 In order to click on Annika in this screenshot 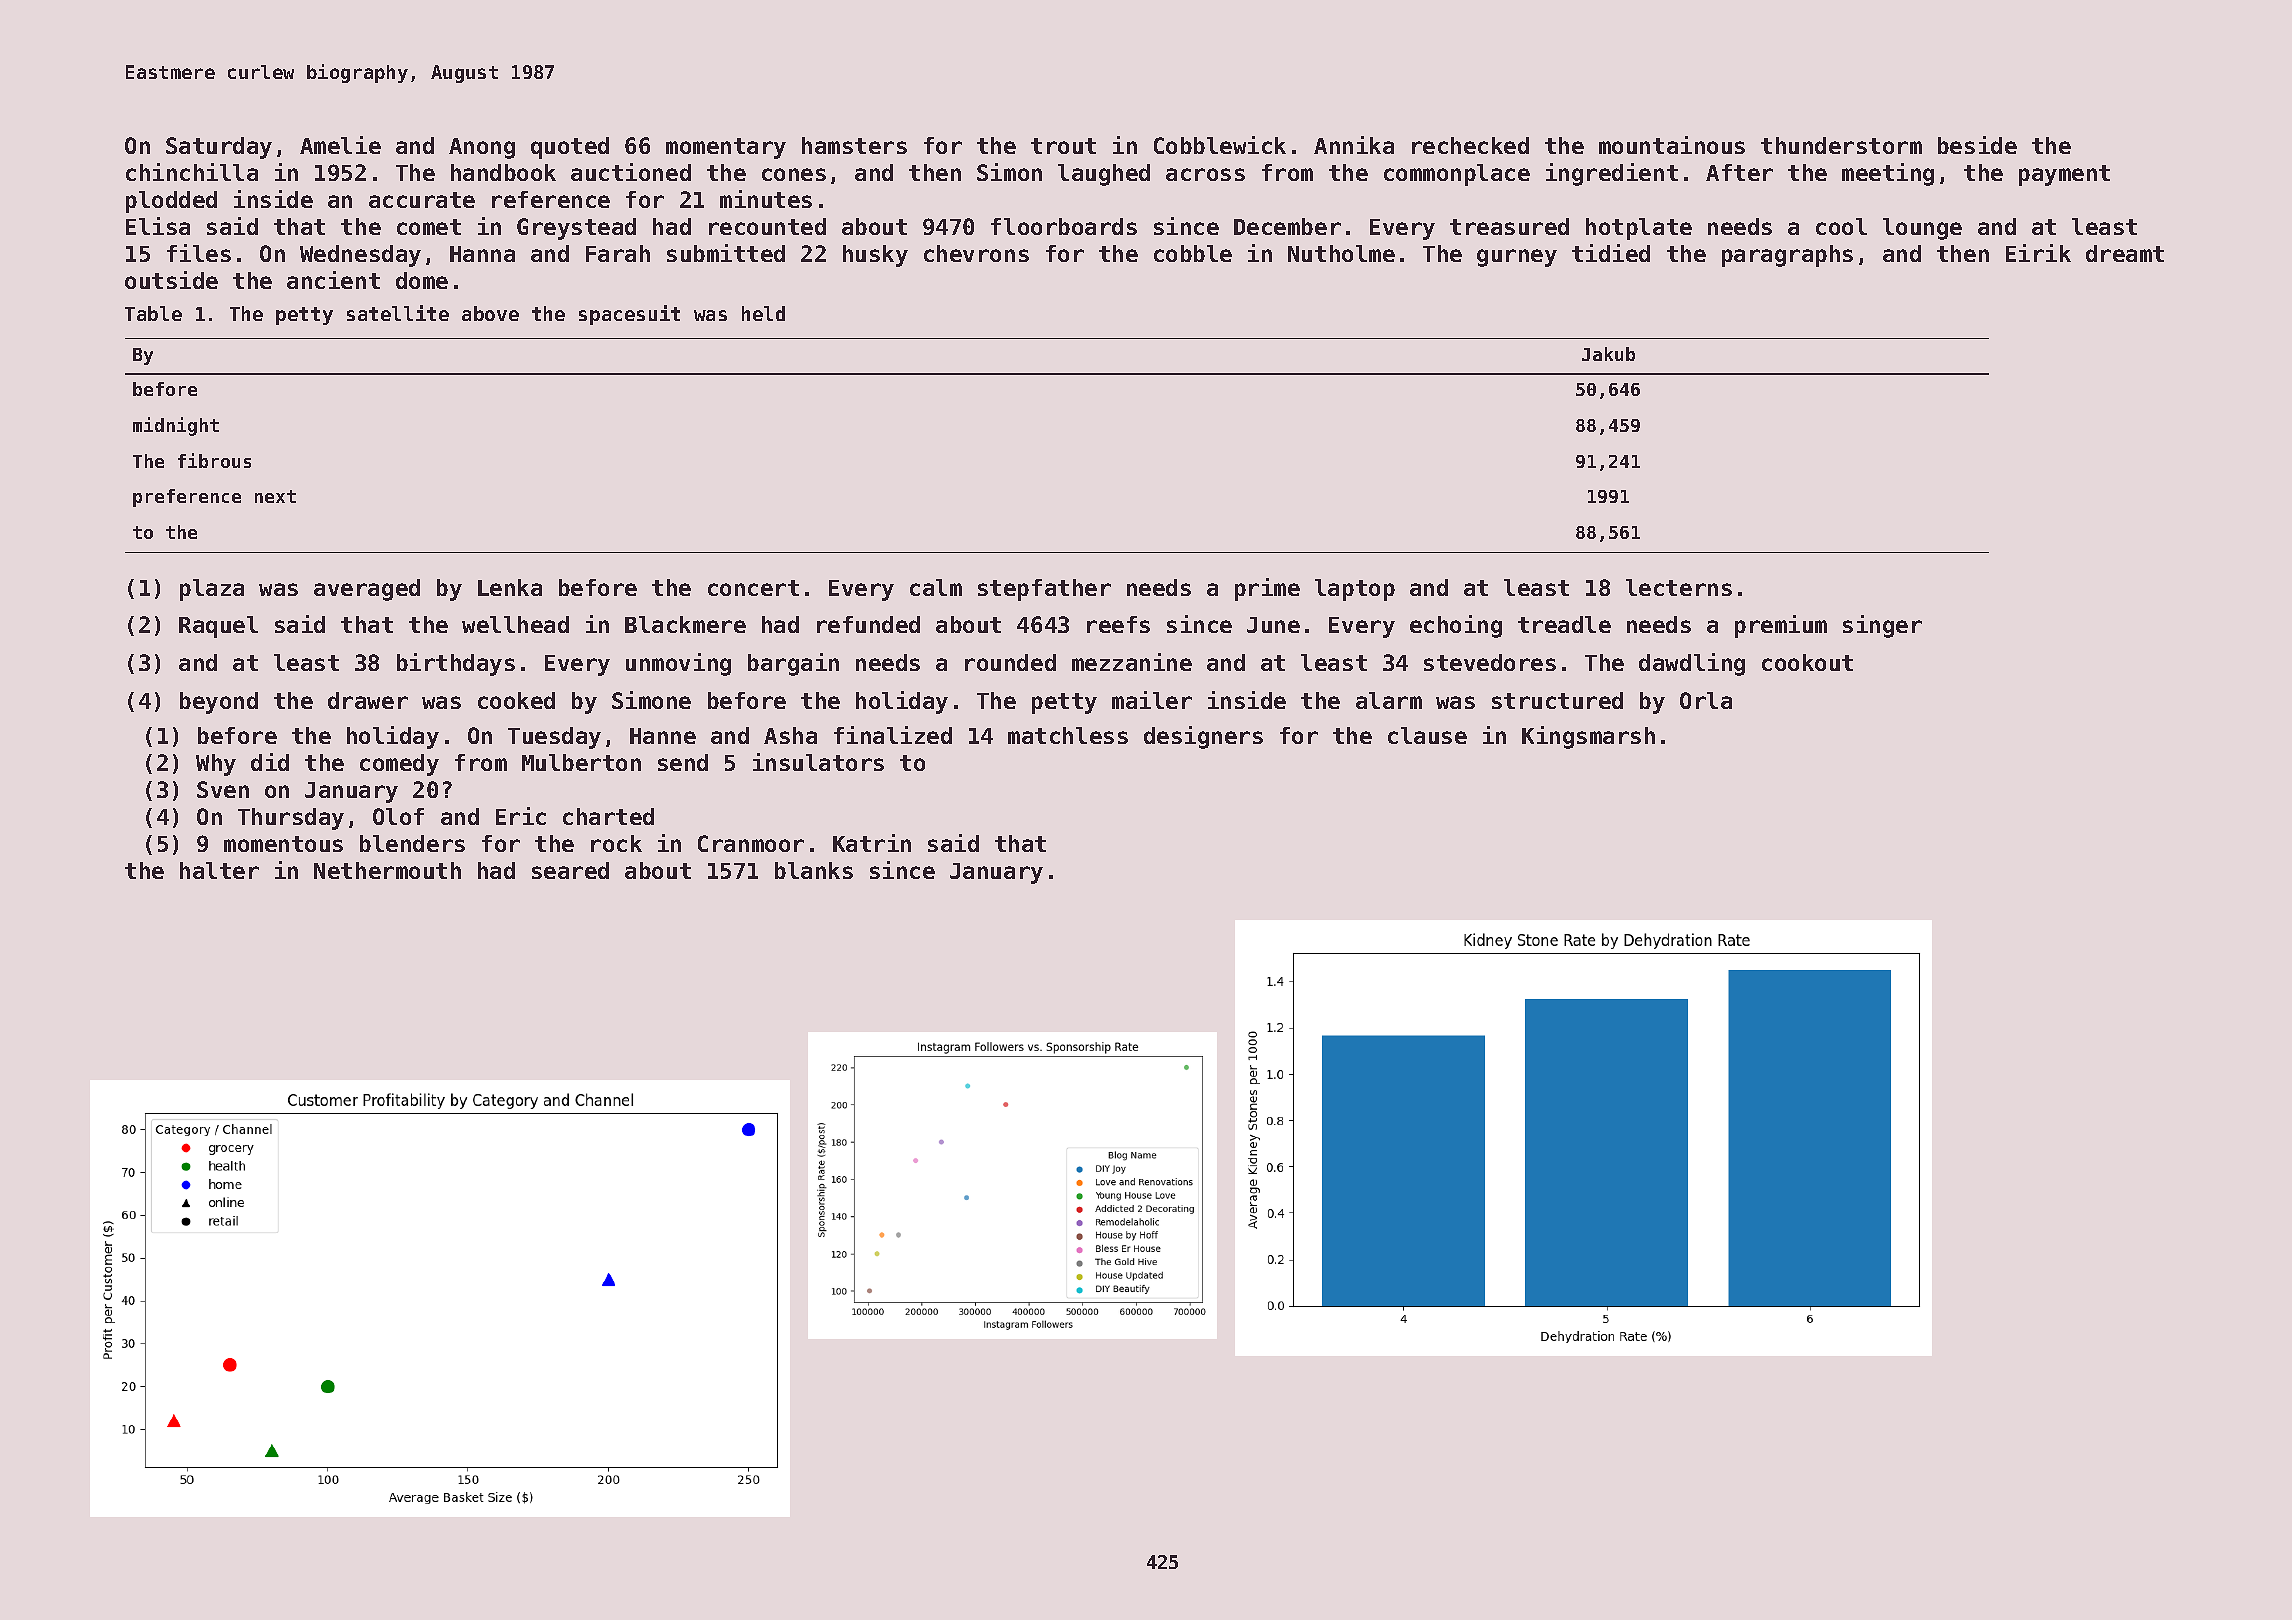, I will do `click(1354, 145)`.
